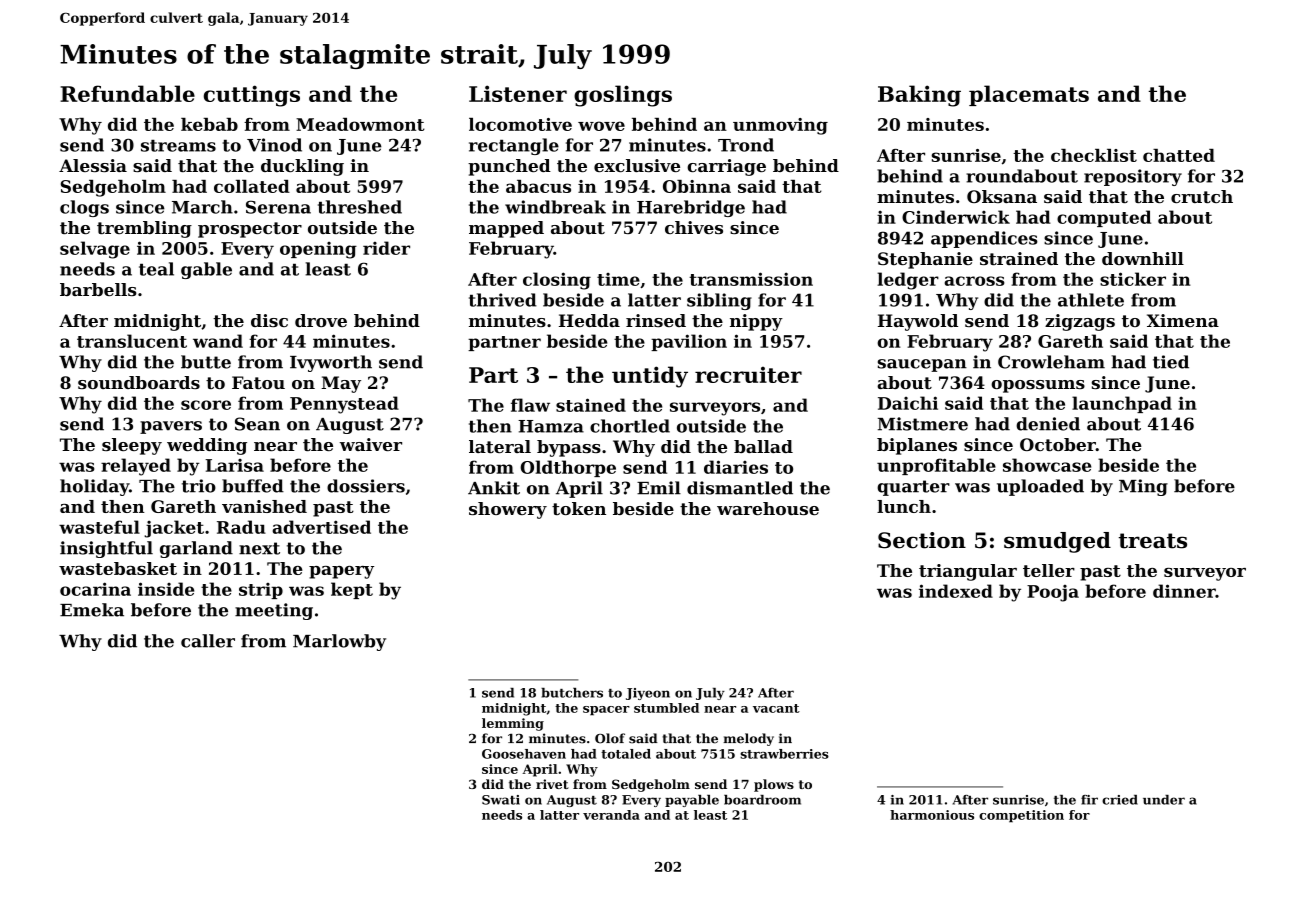 Image resolution: width=1308 pixels, height=924 pixels. What do you see at coordinates (501, 800) in the page?
I see `Swati` at bounding box center [501, 800].
